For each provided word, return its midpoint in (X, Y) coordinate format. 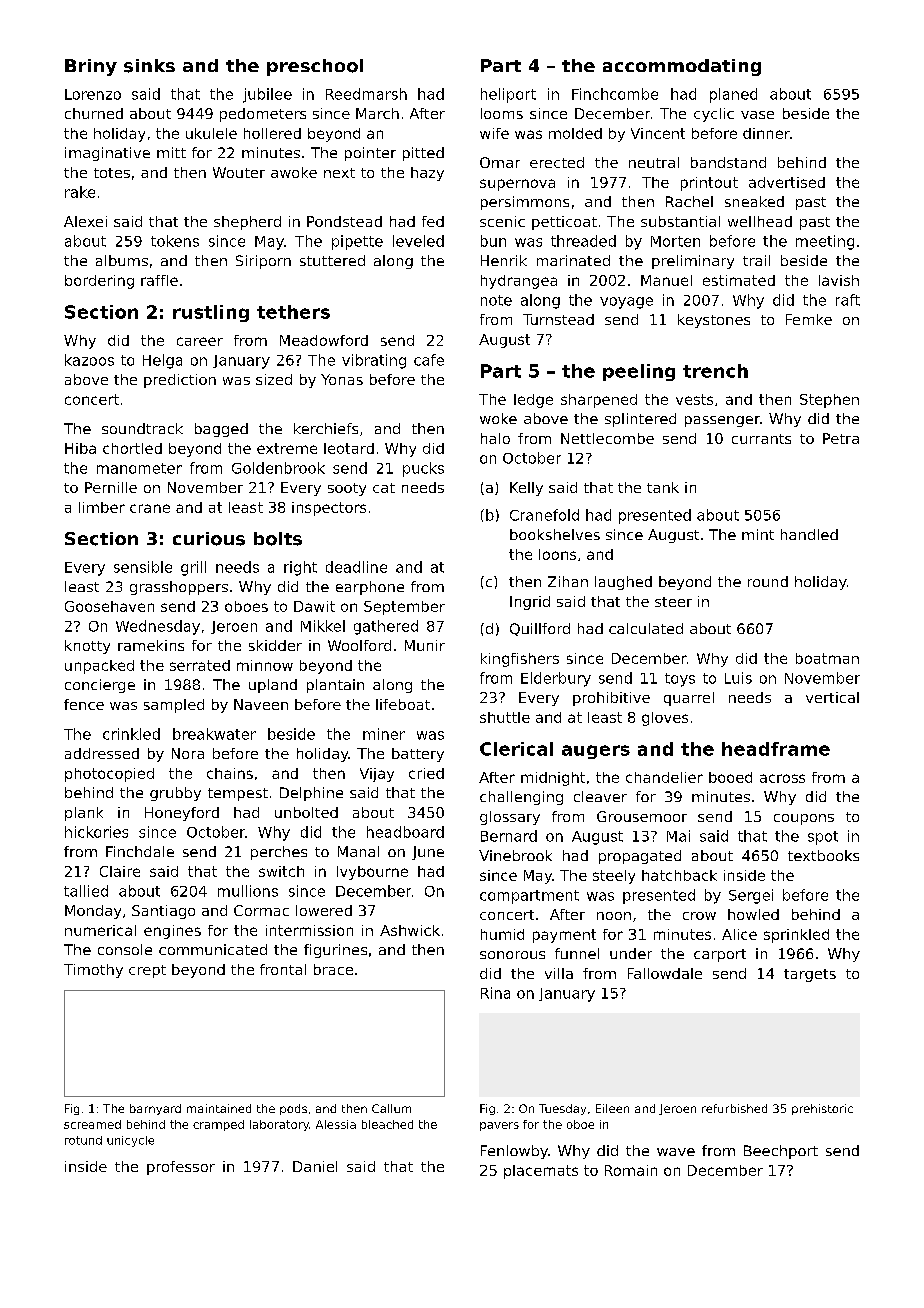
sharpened (599, 401)
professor (181, 1168)
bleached (387, 1124)
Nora (188, 753)
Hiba (80, 448)
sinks (149, 66)
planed (733, 95)
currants (761, 439)
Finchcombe (615, 94)
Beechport (781, 1152)
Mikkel (323, 626)
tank (663, 487)
